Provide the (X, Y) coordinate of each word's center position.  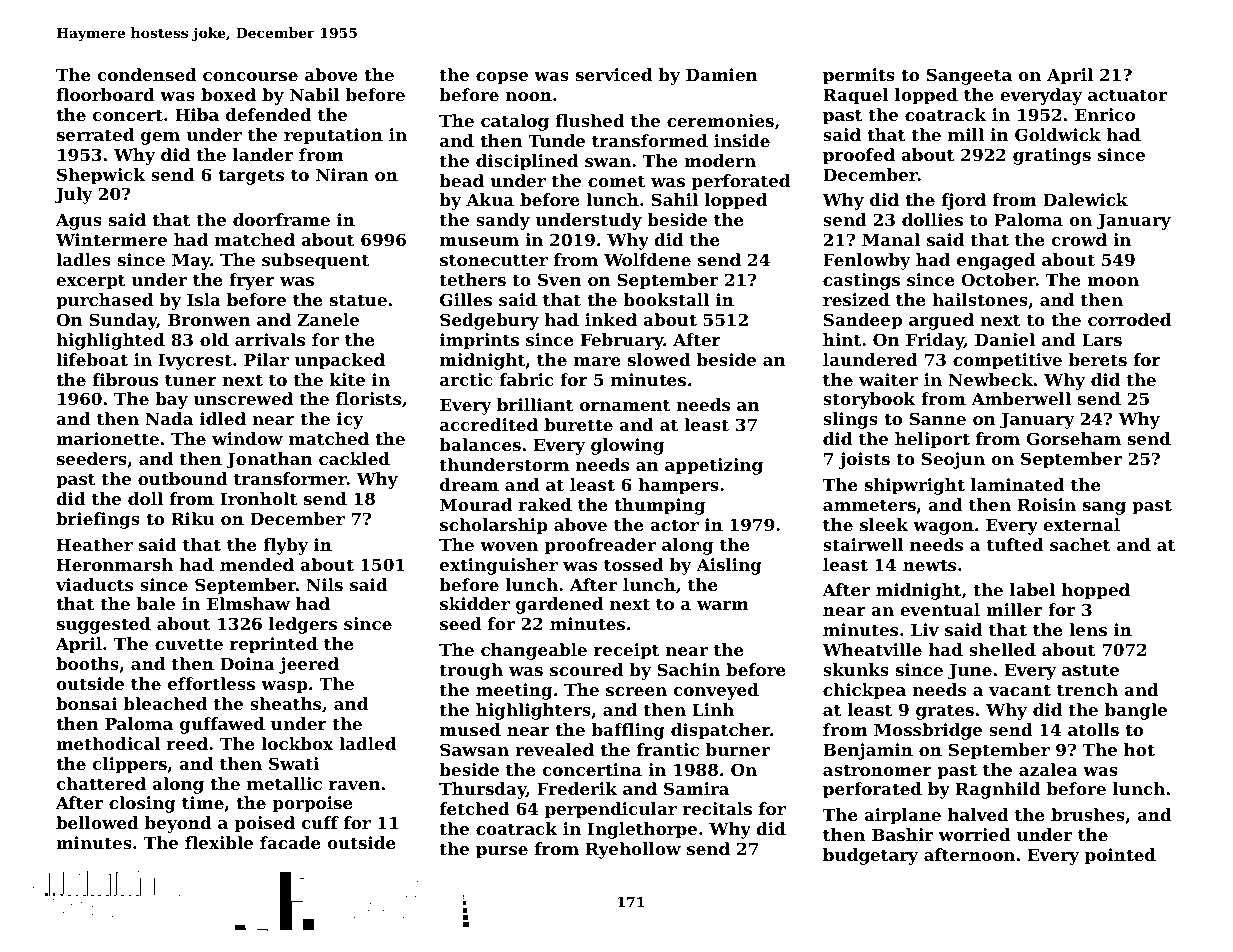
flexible (219, 842)
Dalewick (1085, 199)
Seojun (953, 460)
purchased (104, 301)
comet (616, 181)
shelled (1002, 649)
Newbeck (990, 379)
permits (859, 76)
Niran (342, 174)
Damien (722, 74)
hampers (678, 486)
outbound (183, 478)
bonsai (86, 703)
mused (470, 729)
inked (611, 319)
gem (160, 138)
